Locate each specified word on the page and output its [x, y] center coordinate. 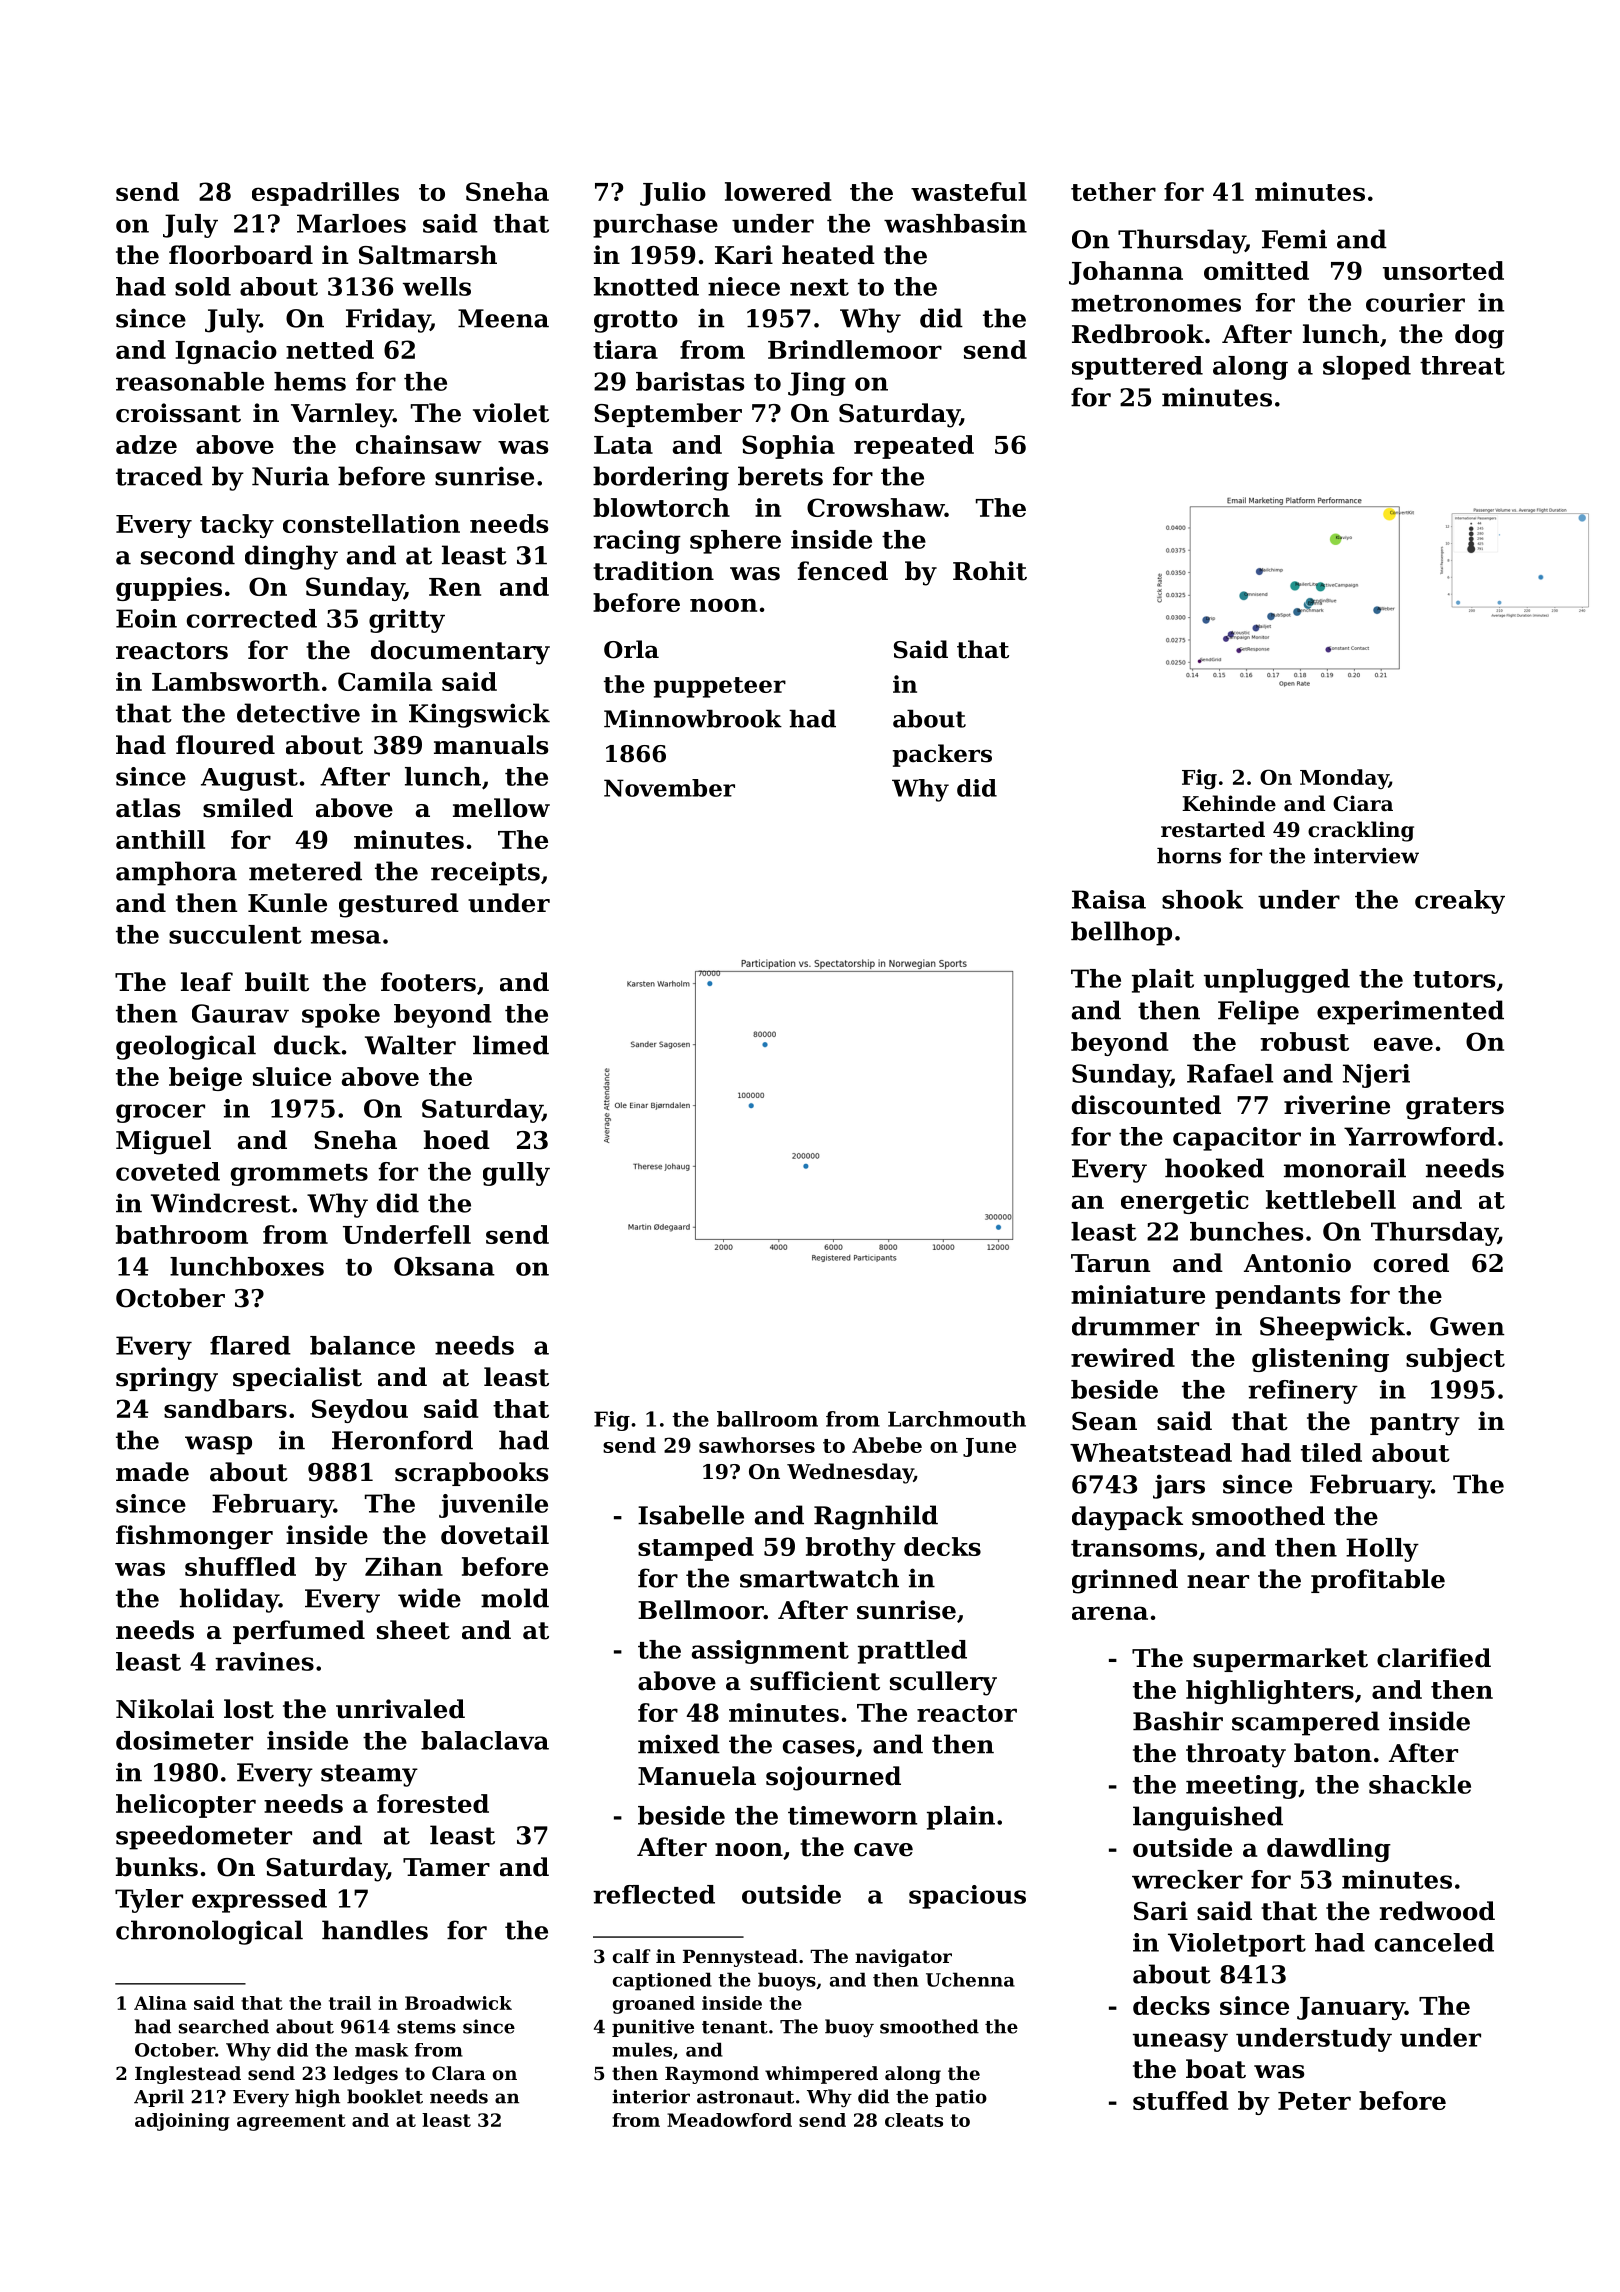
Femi [1294, 239]
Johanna [1126, 273]
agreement [291, 2122]
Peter [1314, 2101]
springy [167, 1379]
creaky [1460, 902]
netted [330, 349]
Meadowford [729, 2120]
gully [516, 1174]
